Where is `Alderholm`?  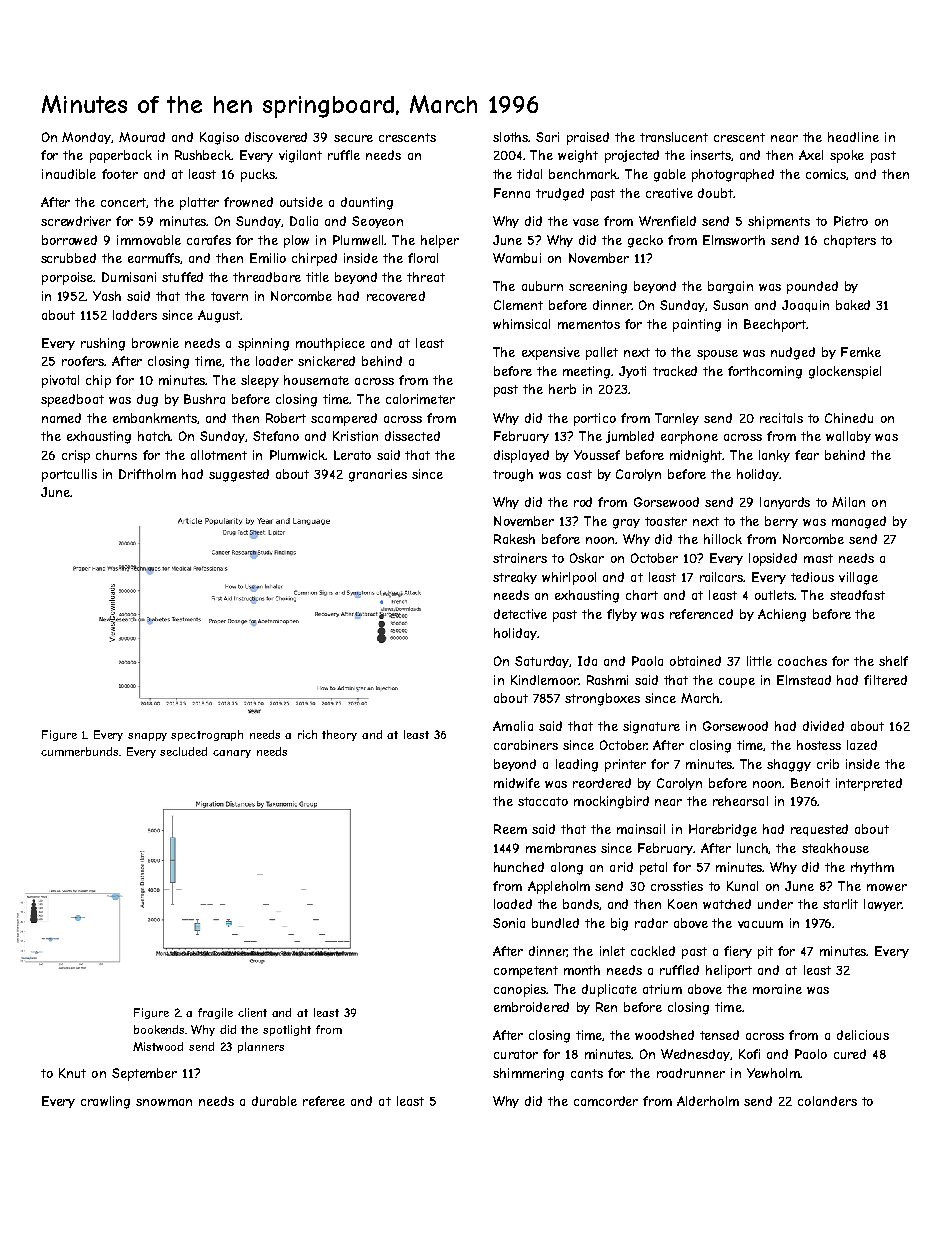 Alderholm is located at coordinates (708, 1101).
